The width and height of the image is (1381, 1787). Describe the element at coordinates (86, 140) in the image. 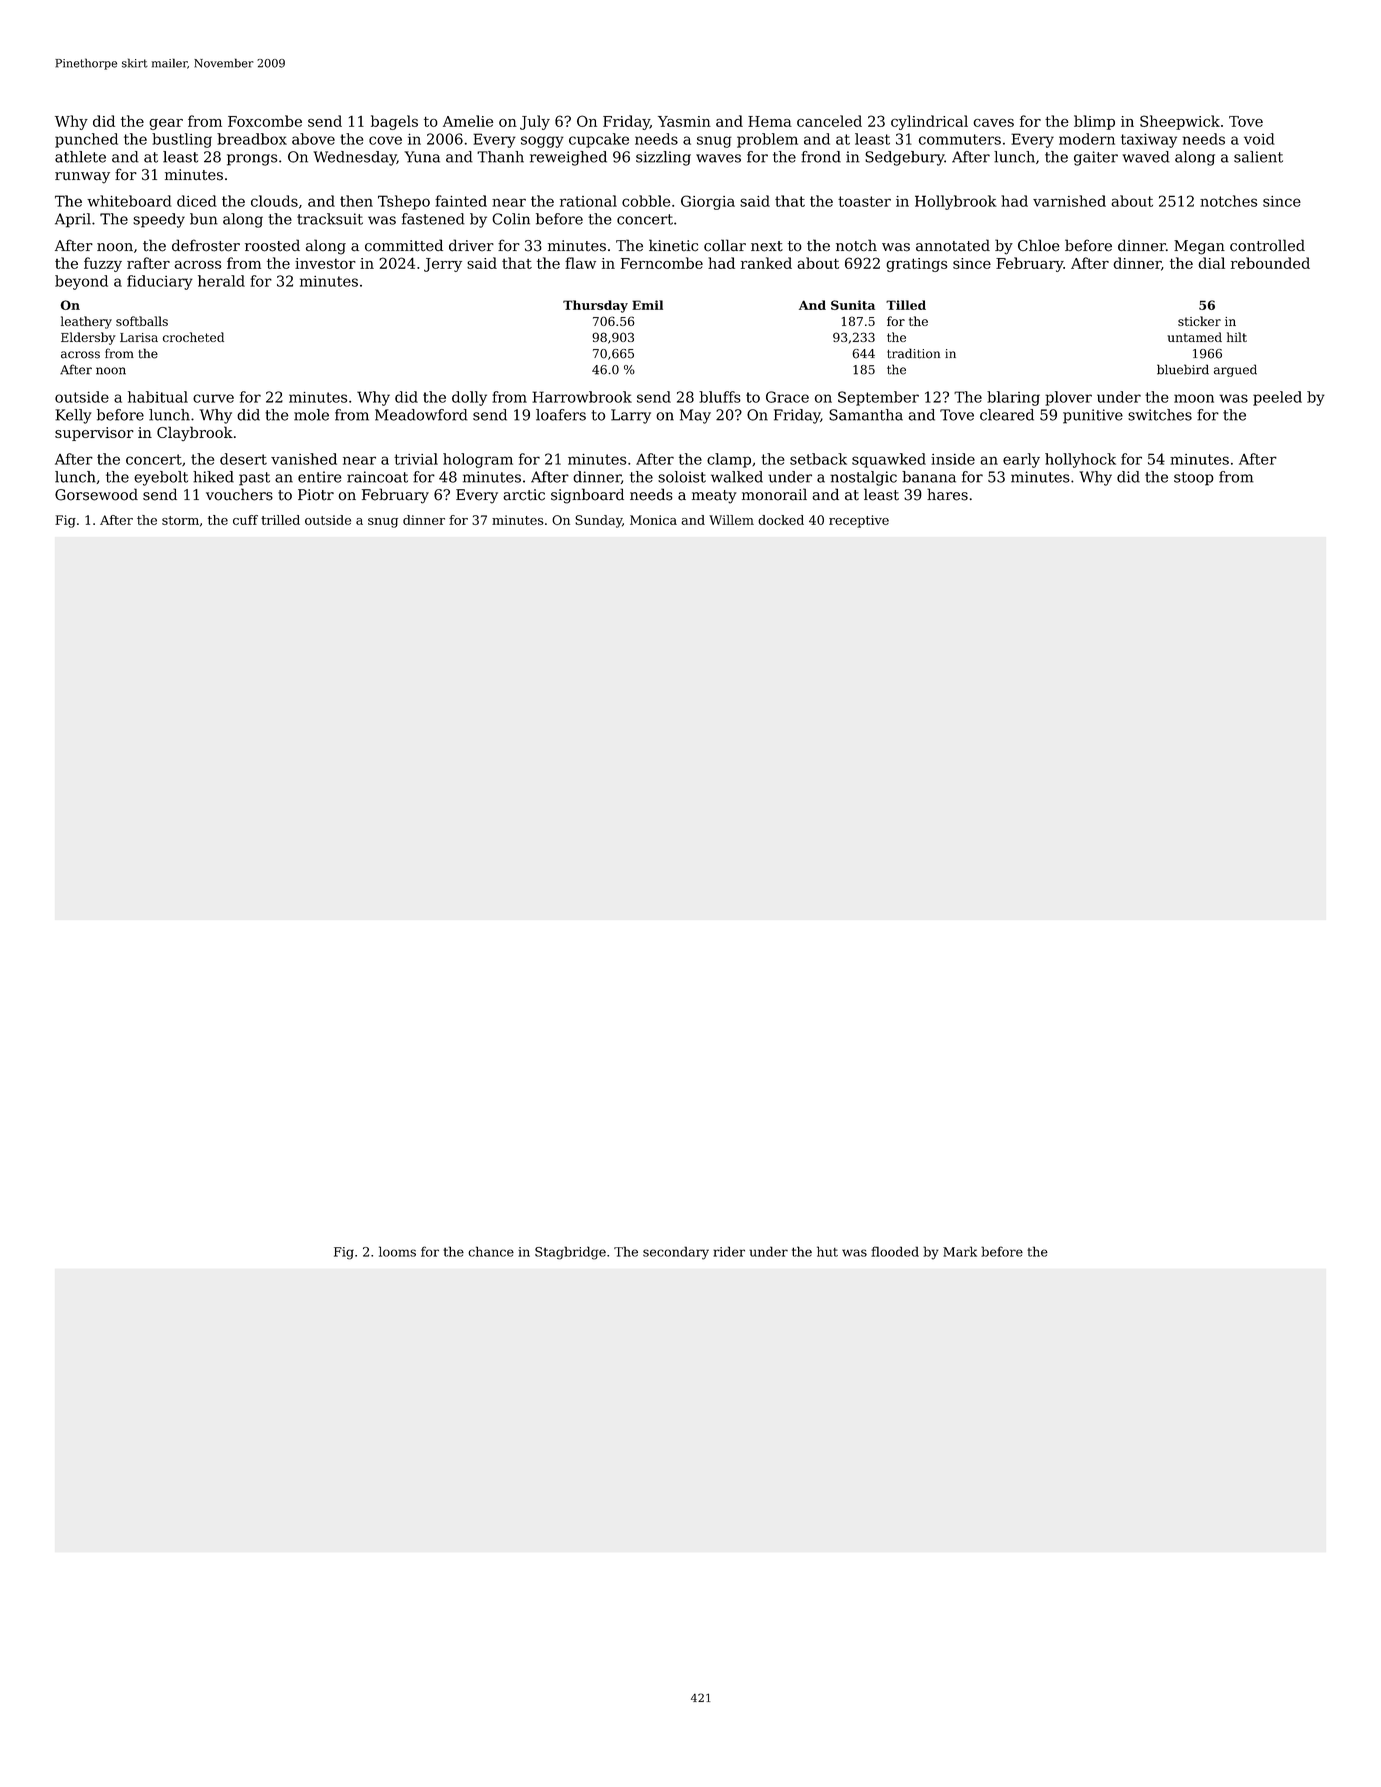

I see `punched` at that location.
